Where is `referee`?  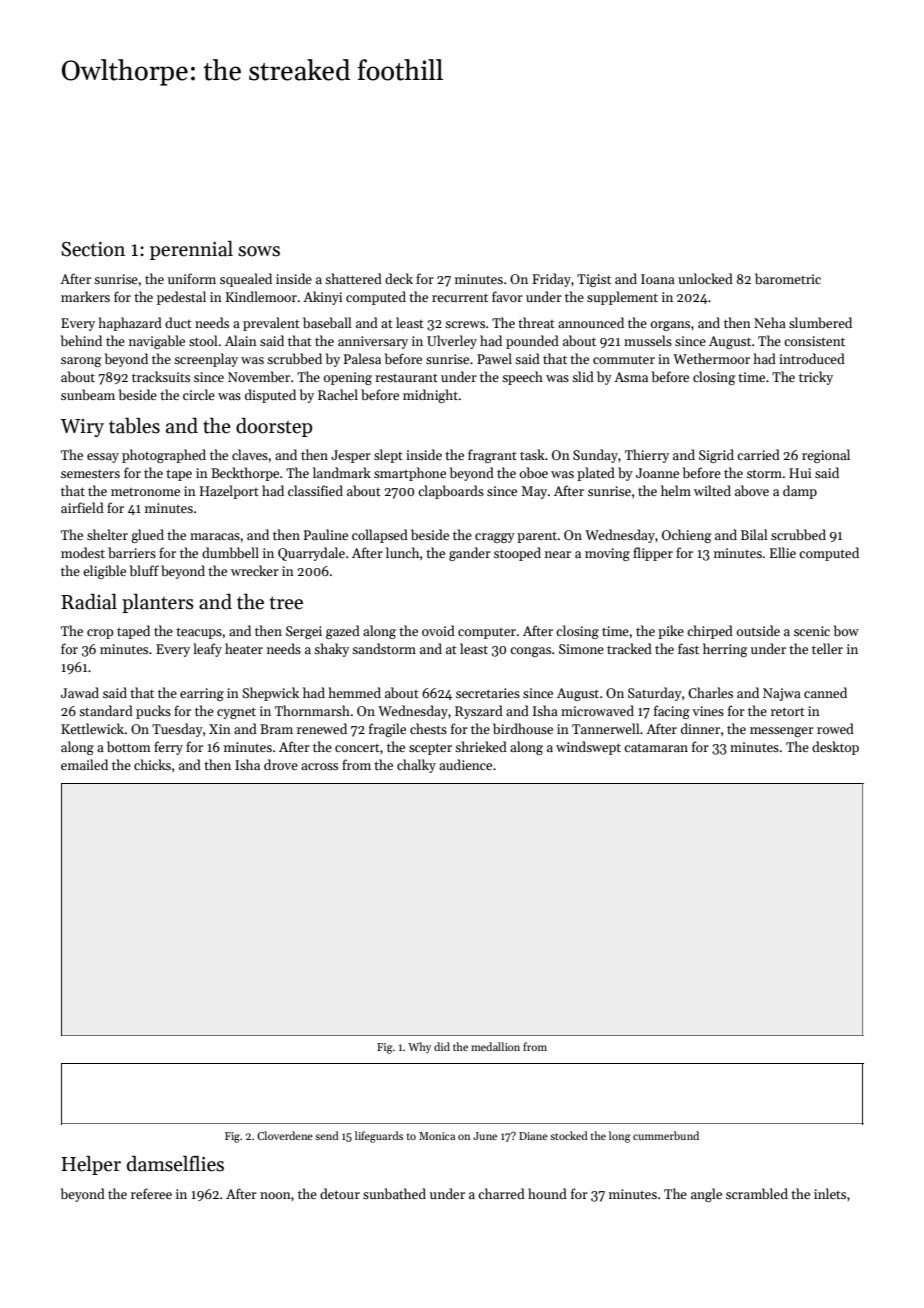 referee is located at coordinates (151, 1193).
